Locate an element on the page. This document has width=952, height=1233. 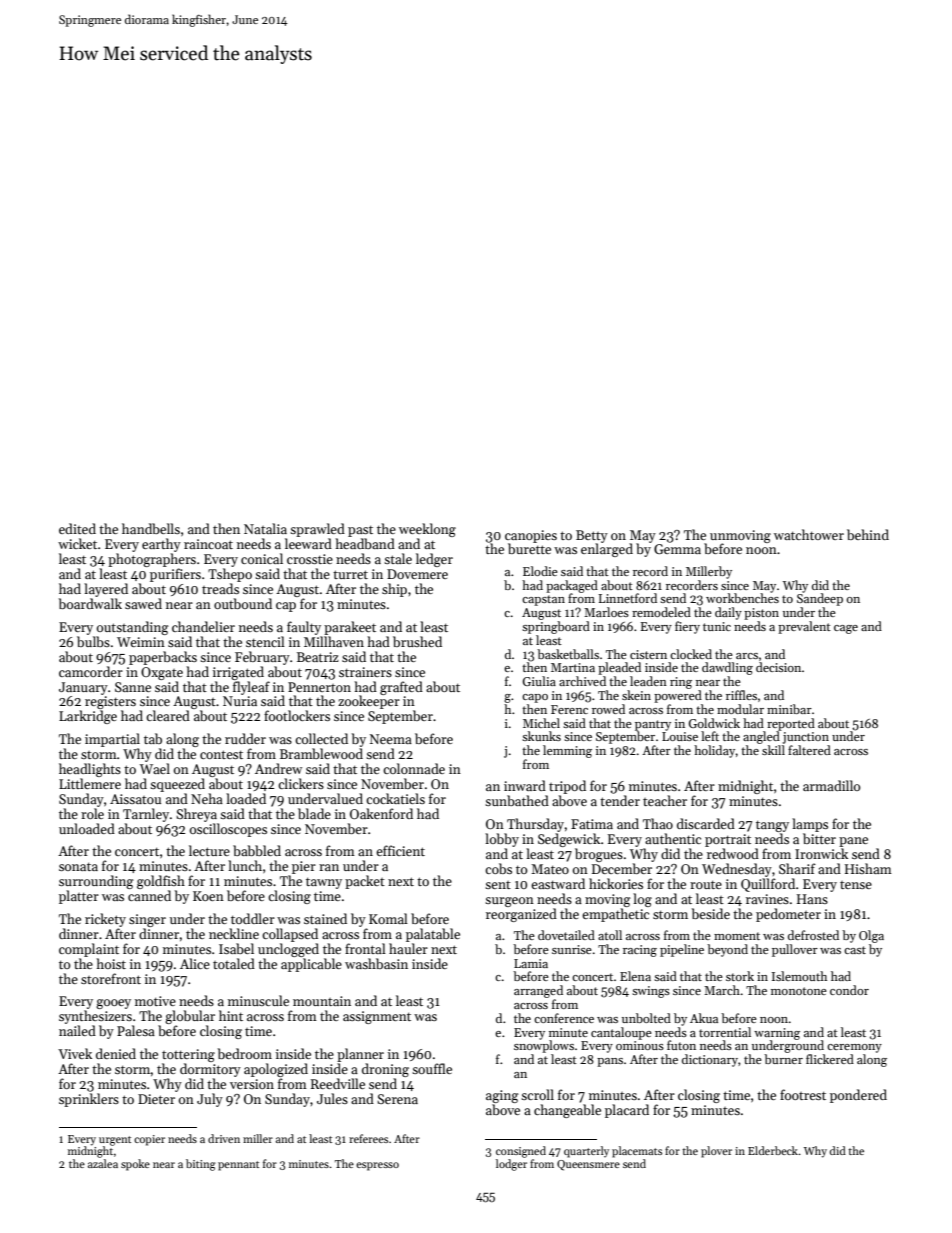
Sharif is located at coordinates (797, 868).
